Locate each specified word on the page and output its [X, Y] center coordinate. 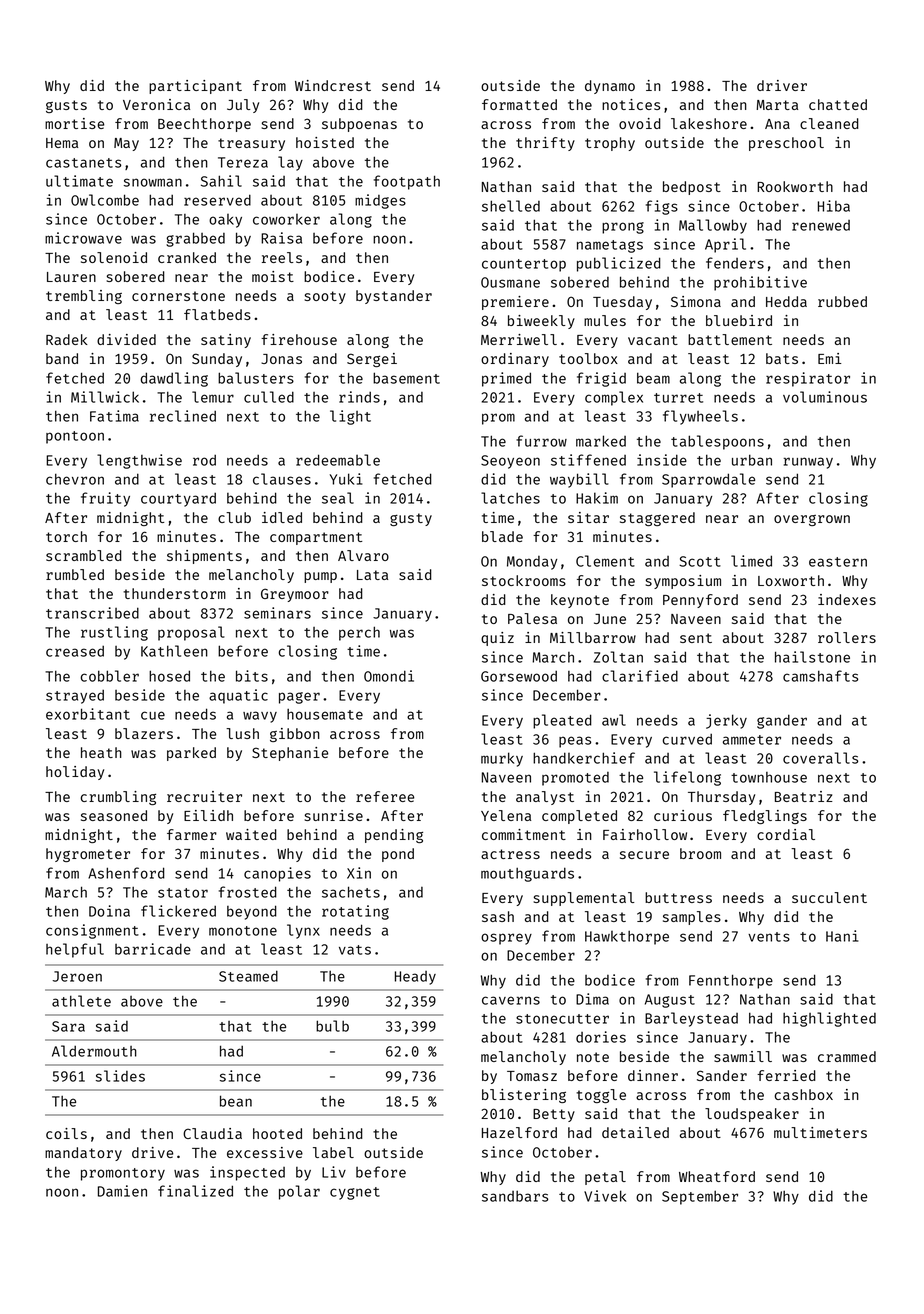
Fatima [114, 416]
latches [510, 498]
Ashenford [126, 873]
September [700, 1197]
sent [696, 638]
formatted [519, 104]
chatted [838, 104]
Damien [122, 1191]
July [243, 106]
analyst [545, 798]
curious [683, 815]
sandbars [515, 1196]
